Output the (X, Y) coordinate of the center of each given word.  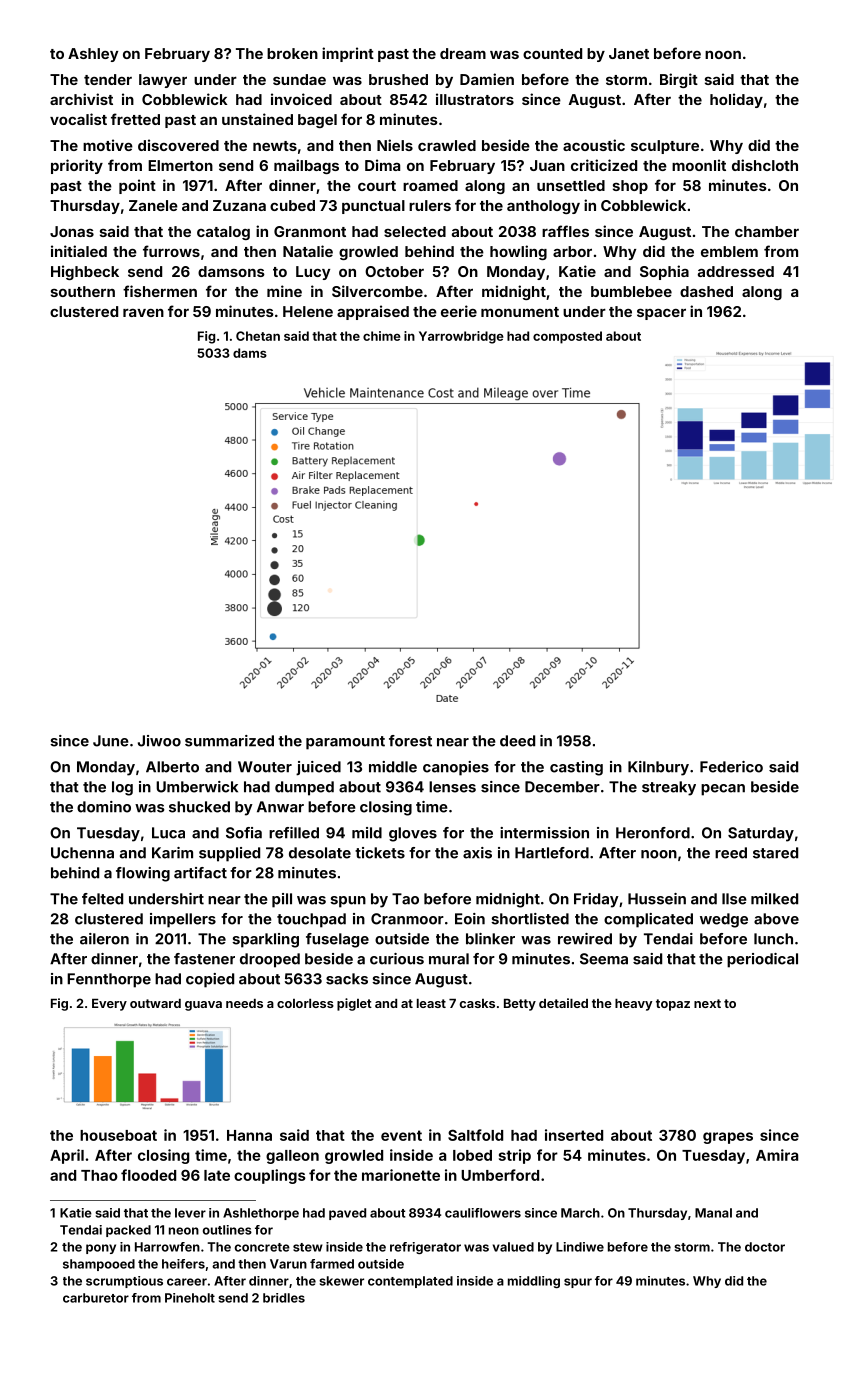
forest (410, 741)
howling (518, 252)
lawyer (163, 81)
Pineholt (190, 1298)
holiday (736, 100)
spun (348, 902)
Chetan (258, 336)
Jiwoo (159, 741)
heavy (633, 1005)
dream (463, 53)
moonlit (699, 165)
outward (155, 1003)
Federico (731, 767)
